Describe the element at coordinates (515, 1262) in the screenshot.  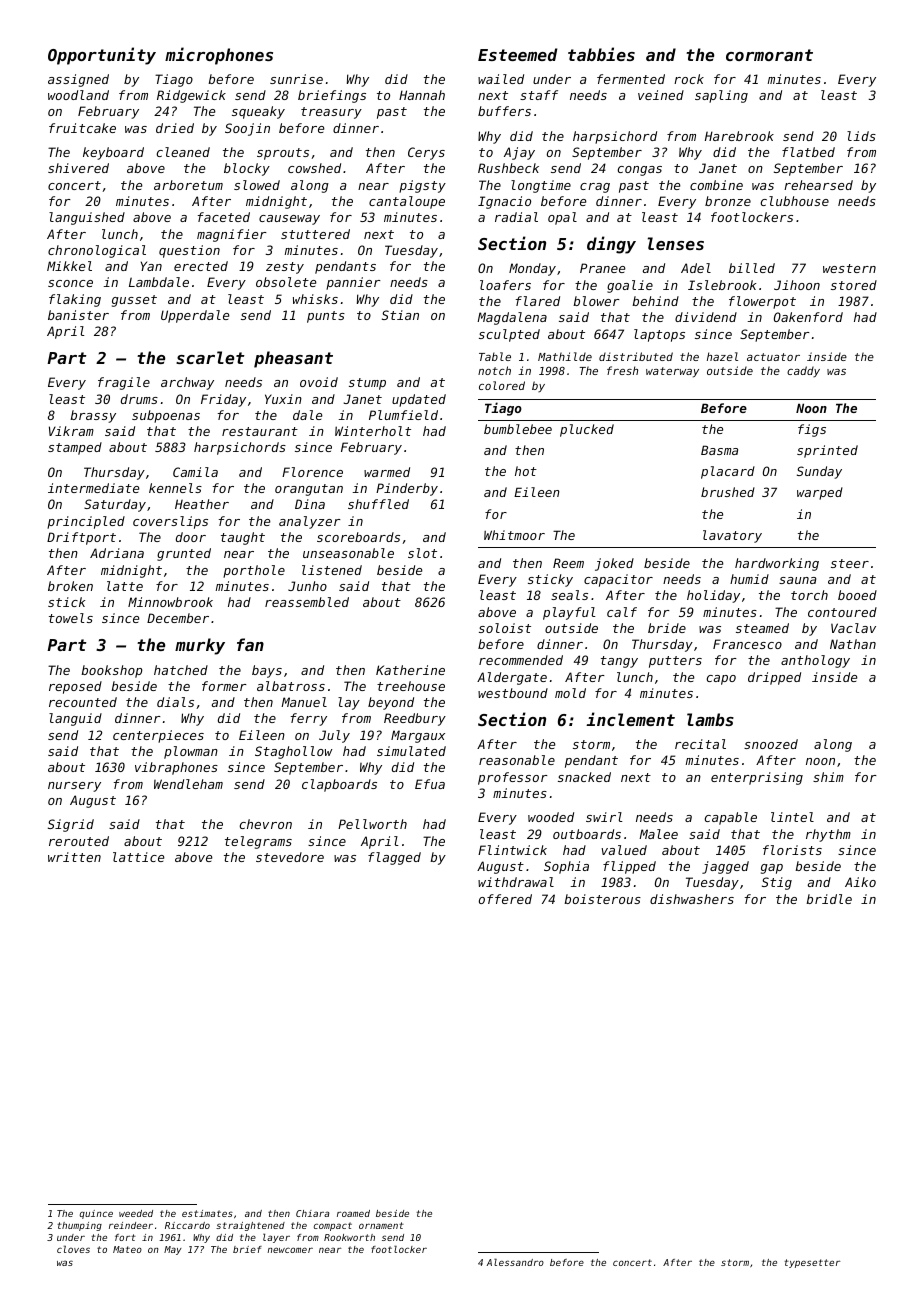
I see `Alessandro` at that location.
